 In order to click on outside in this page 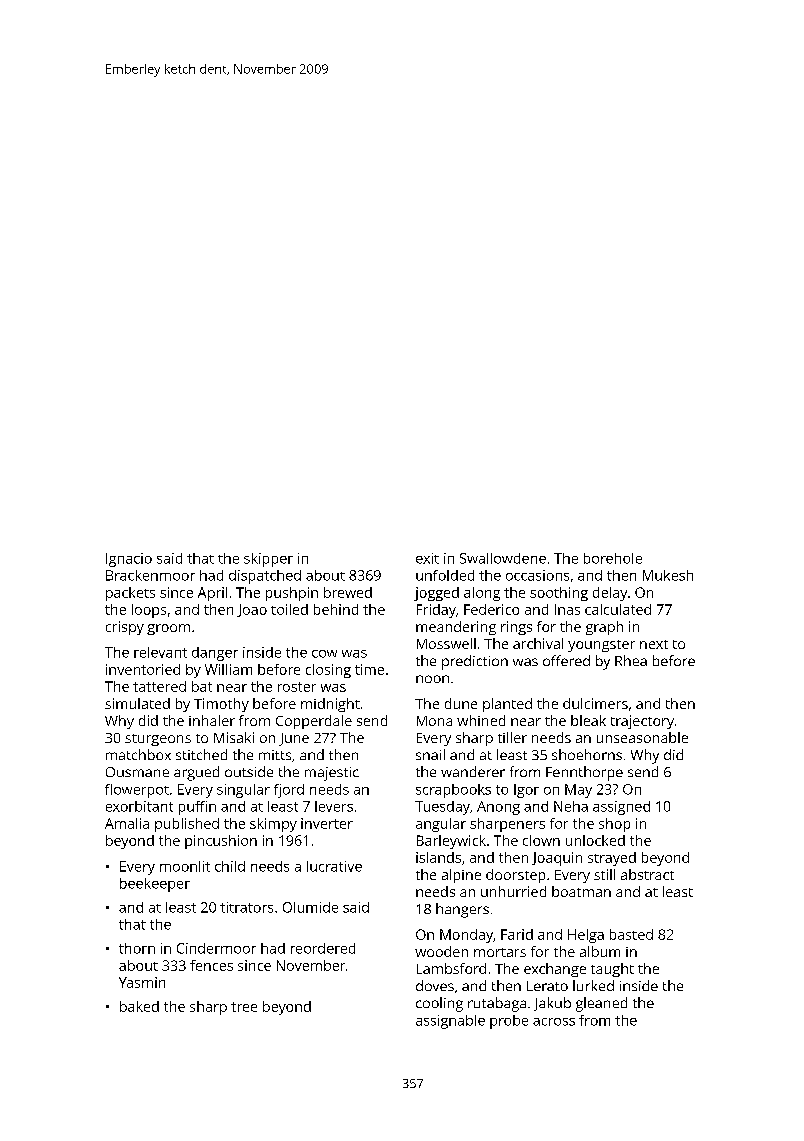, I will do `click(249, 771)`.
